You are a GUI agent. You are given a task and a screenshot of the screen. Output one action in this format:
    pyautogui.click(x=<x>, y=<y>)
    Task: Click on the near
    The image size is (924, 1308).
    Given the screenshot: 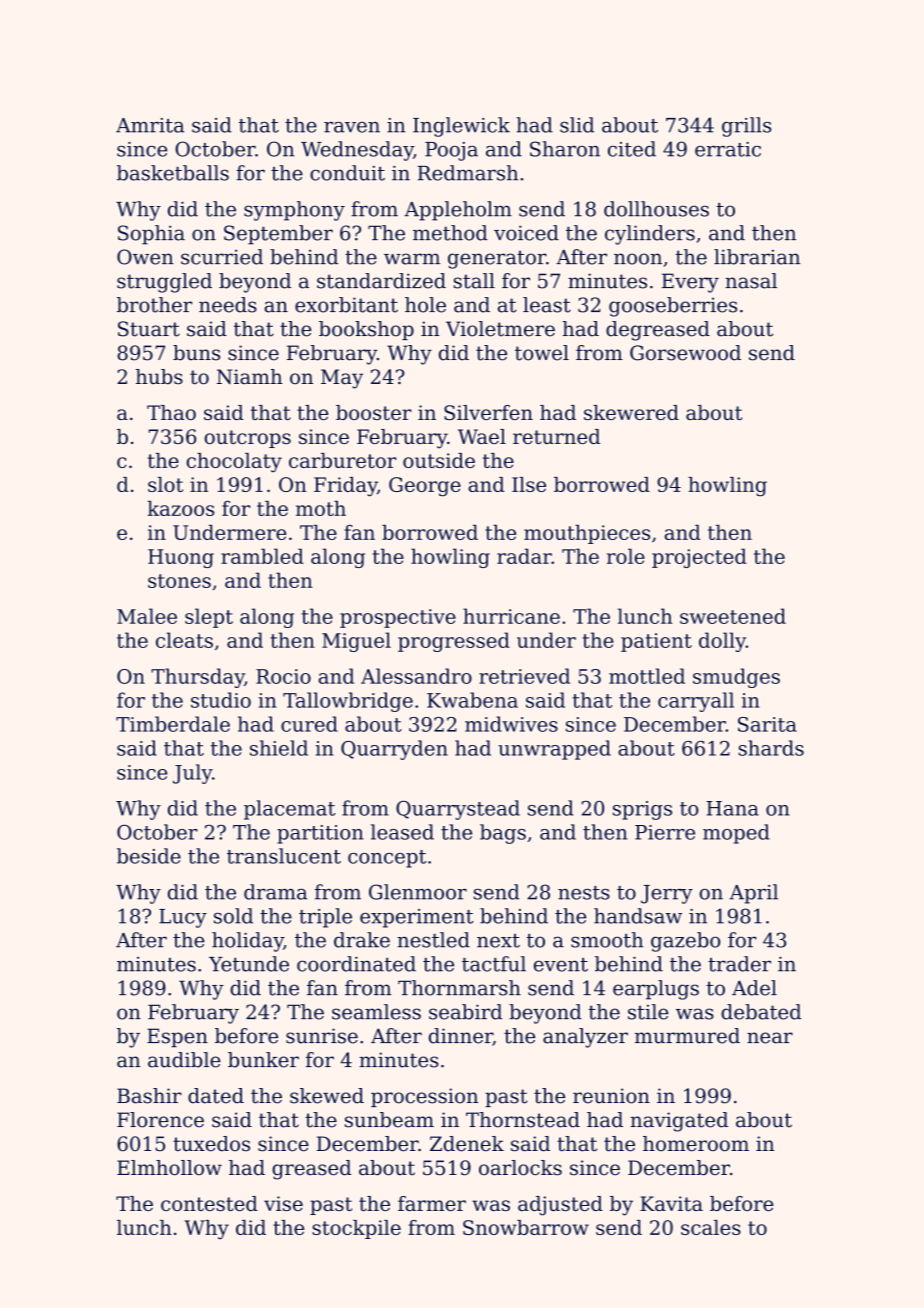 What is the action you would take?
    pyautogui.click(x=770, y=1038)
